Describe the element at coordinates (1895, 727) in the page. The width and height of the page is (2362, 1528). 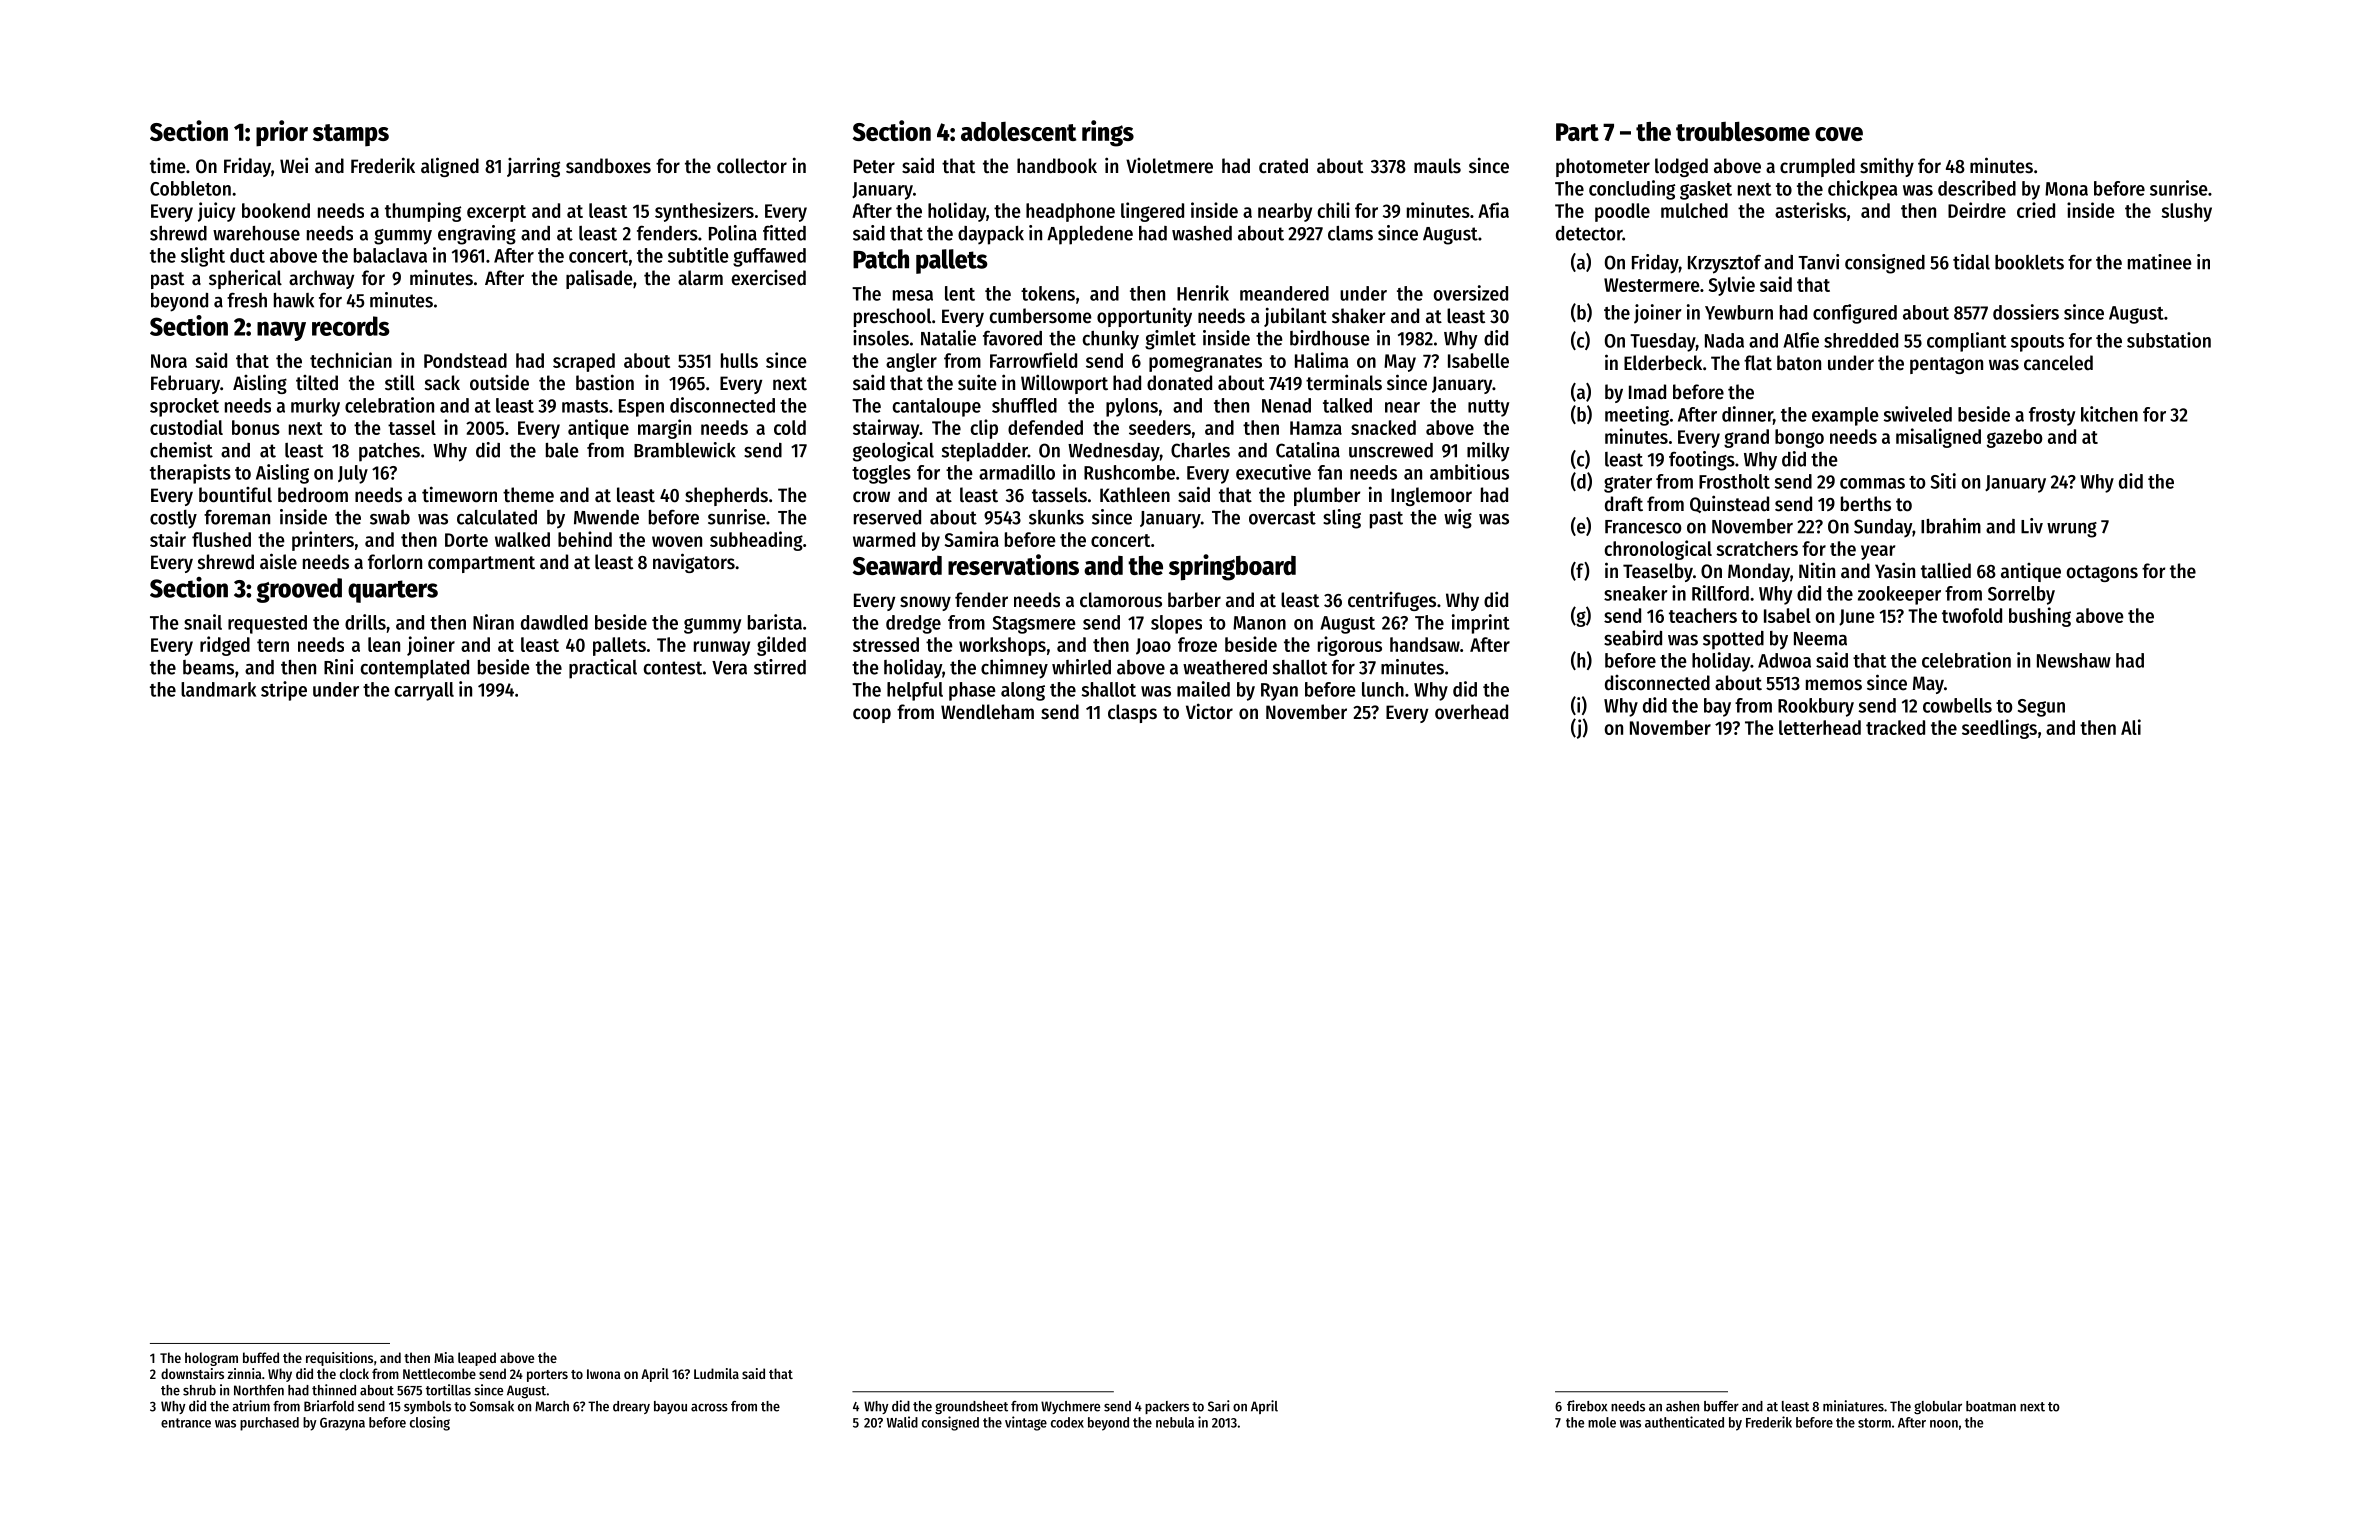
I see `tracked` at that location.
